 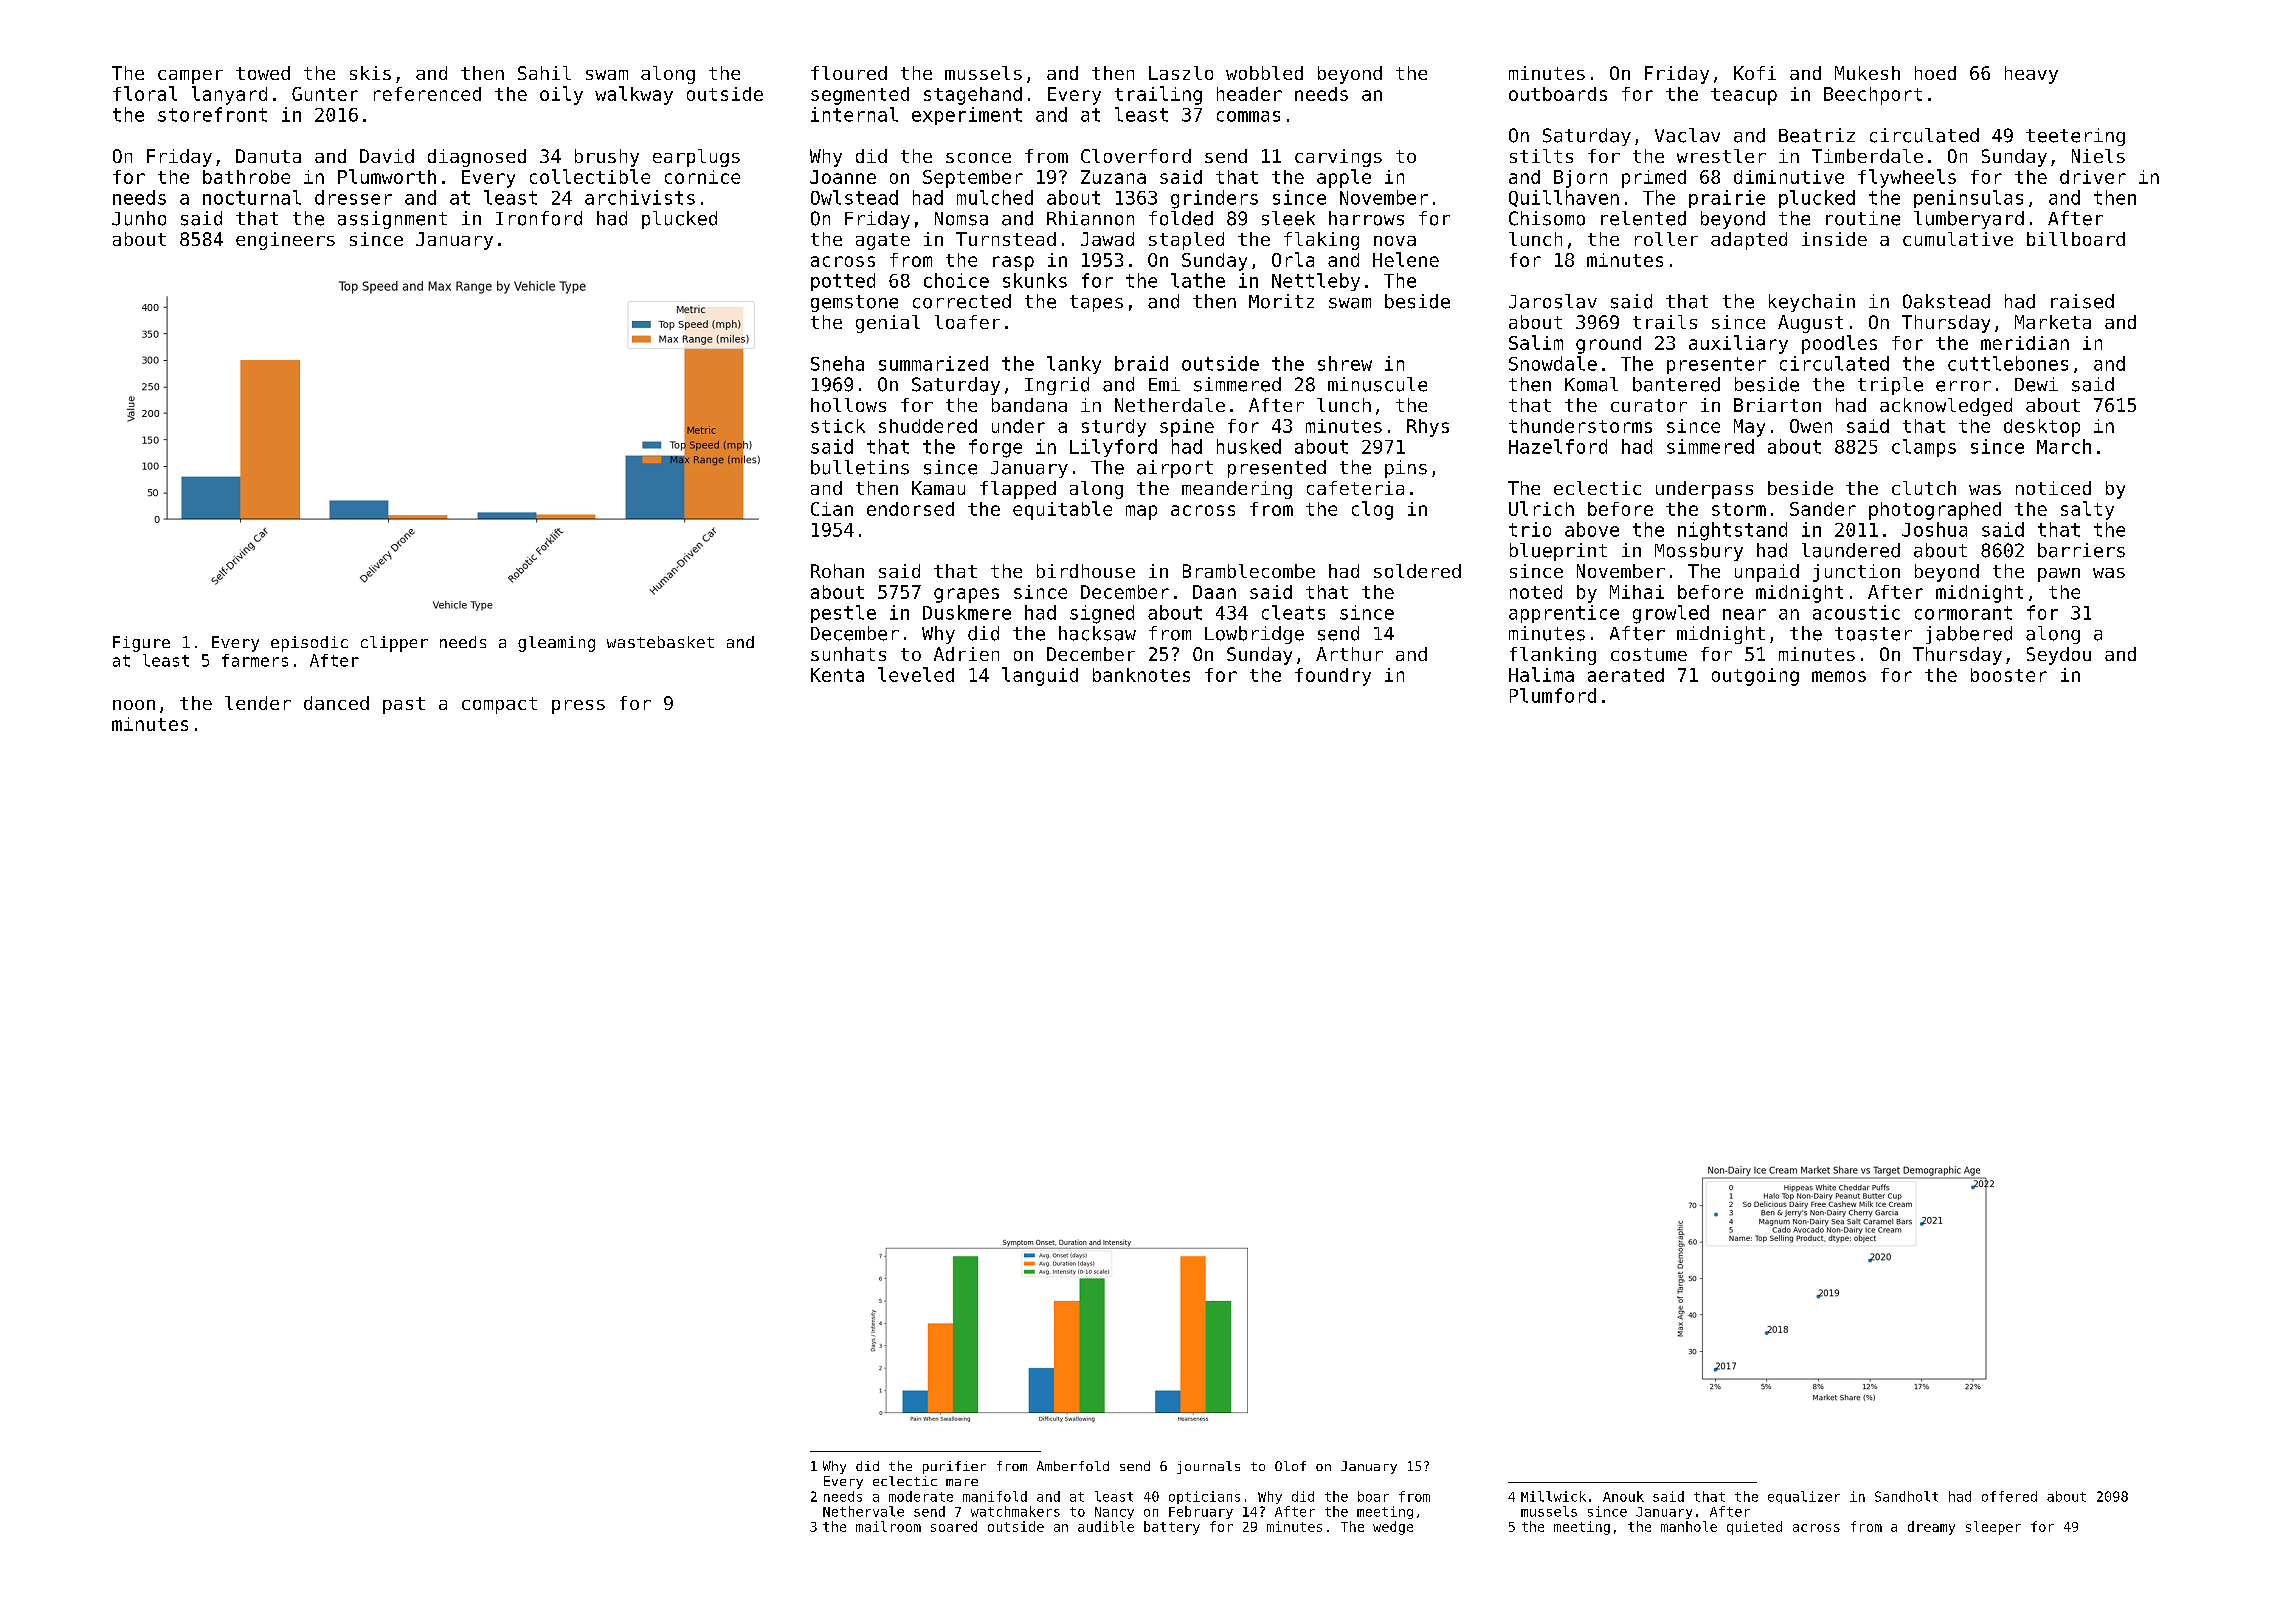 I want to click on equalizer, so click(x=1804, y=1497).
